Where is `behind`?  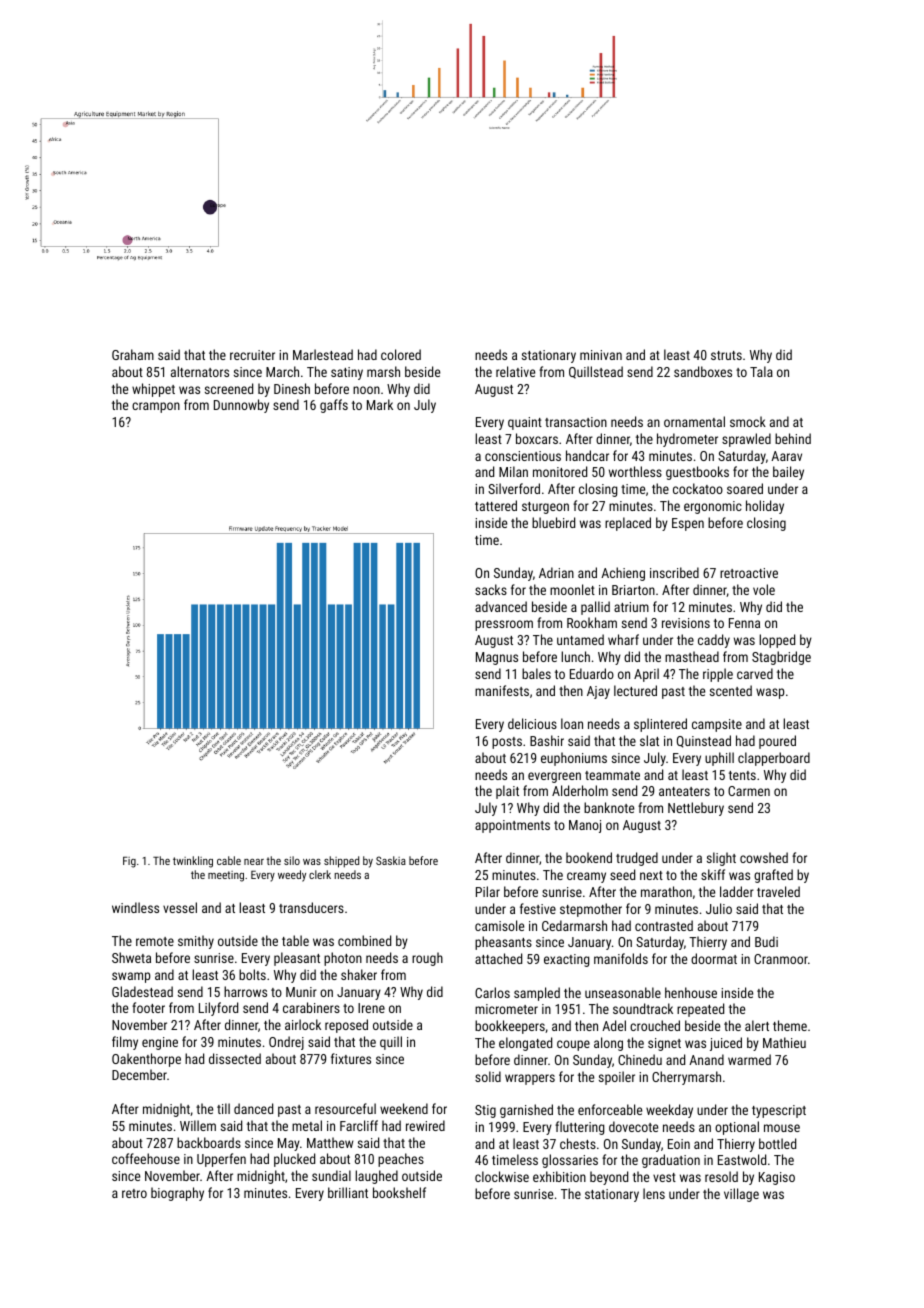
behind is located at coordinates (793, 438).
